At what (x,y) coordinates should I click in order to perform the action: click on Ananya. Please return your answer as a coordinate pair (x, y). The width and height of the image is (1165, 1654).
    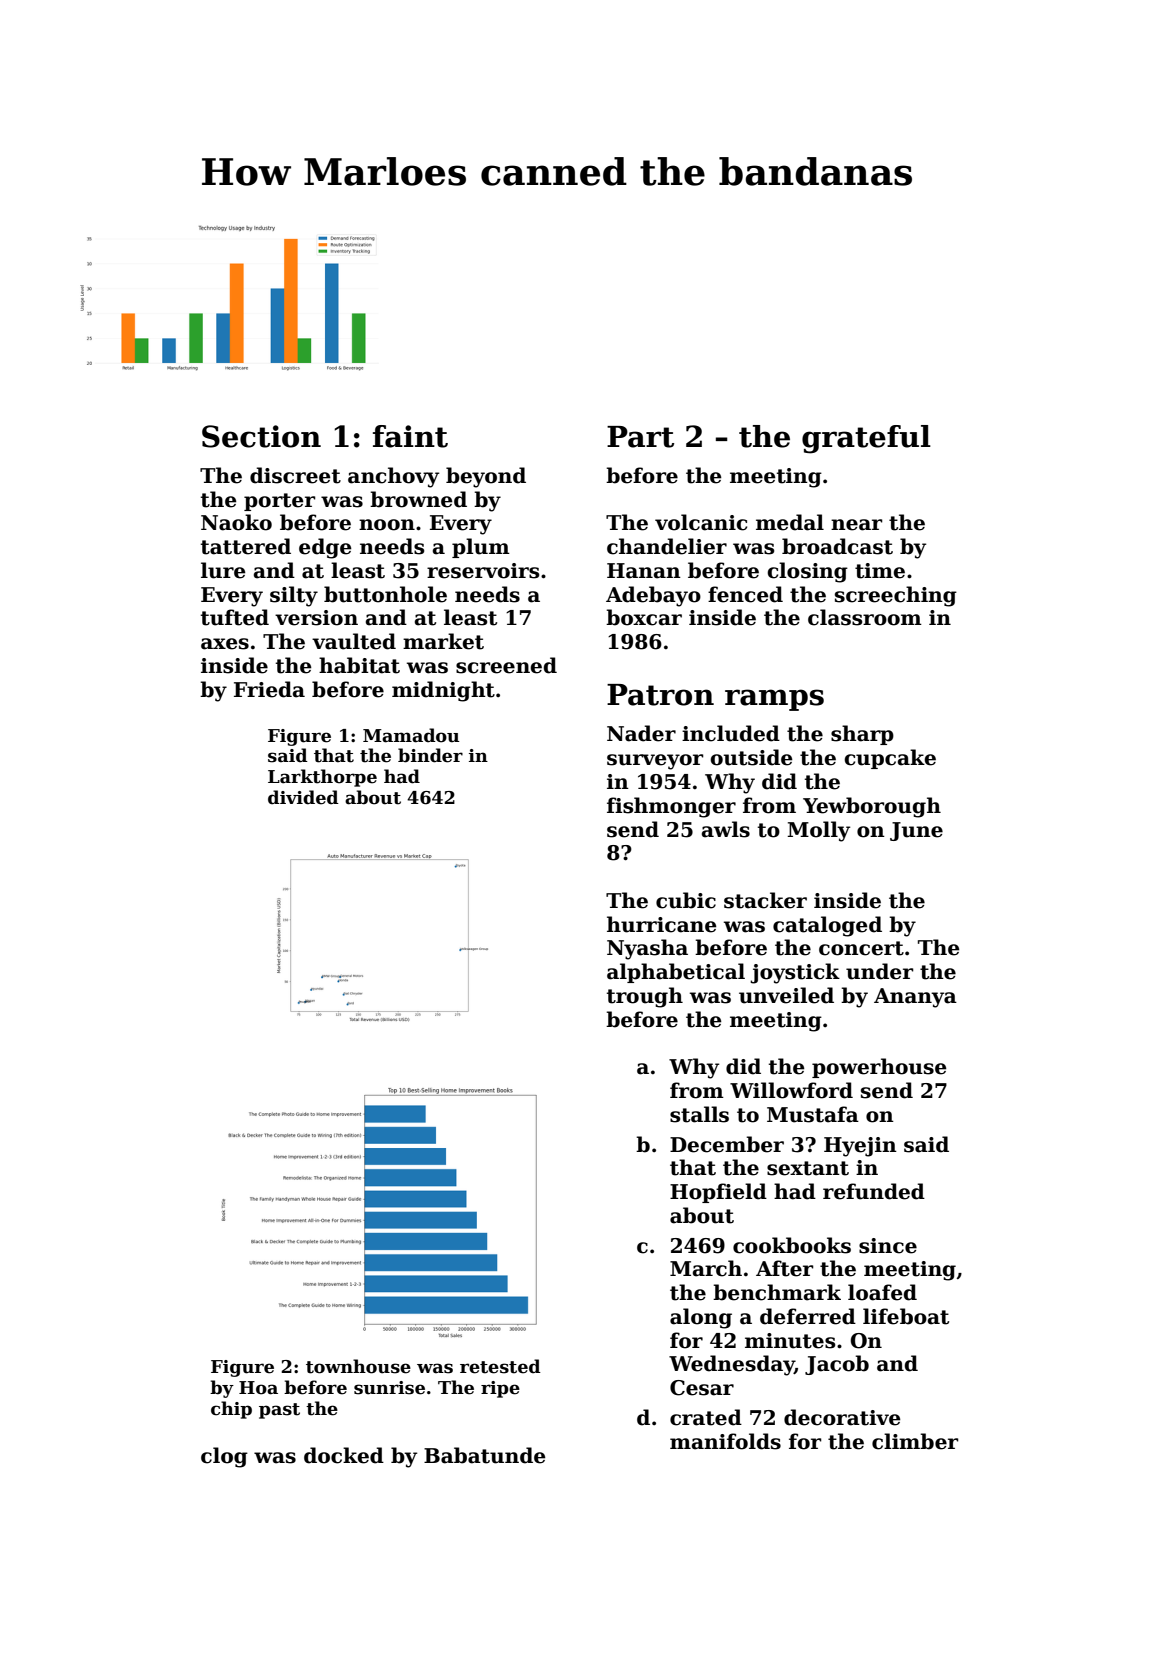
    Looking at the image, I should click on (915, 998).
